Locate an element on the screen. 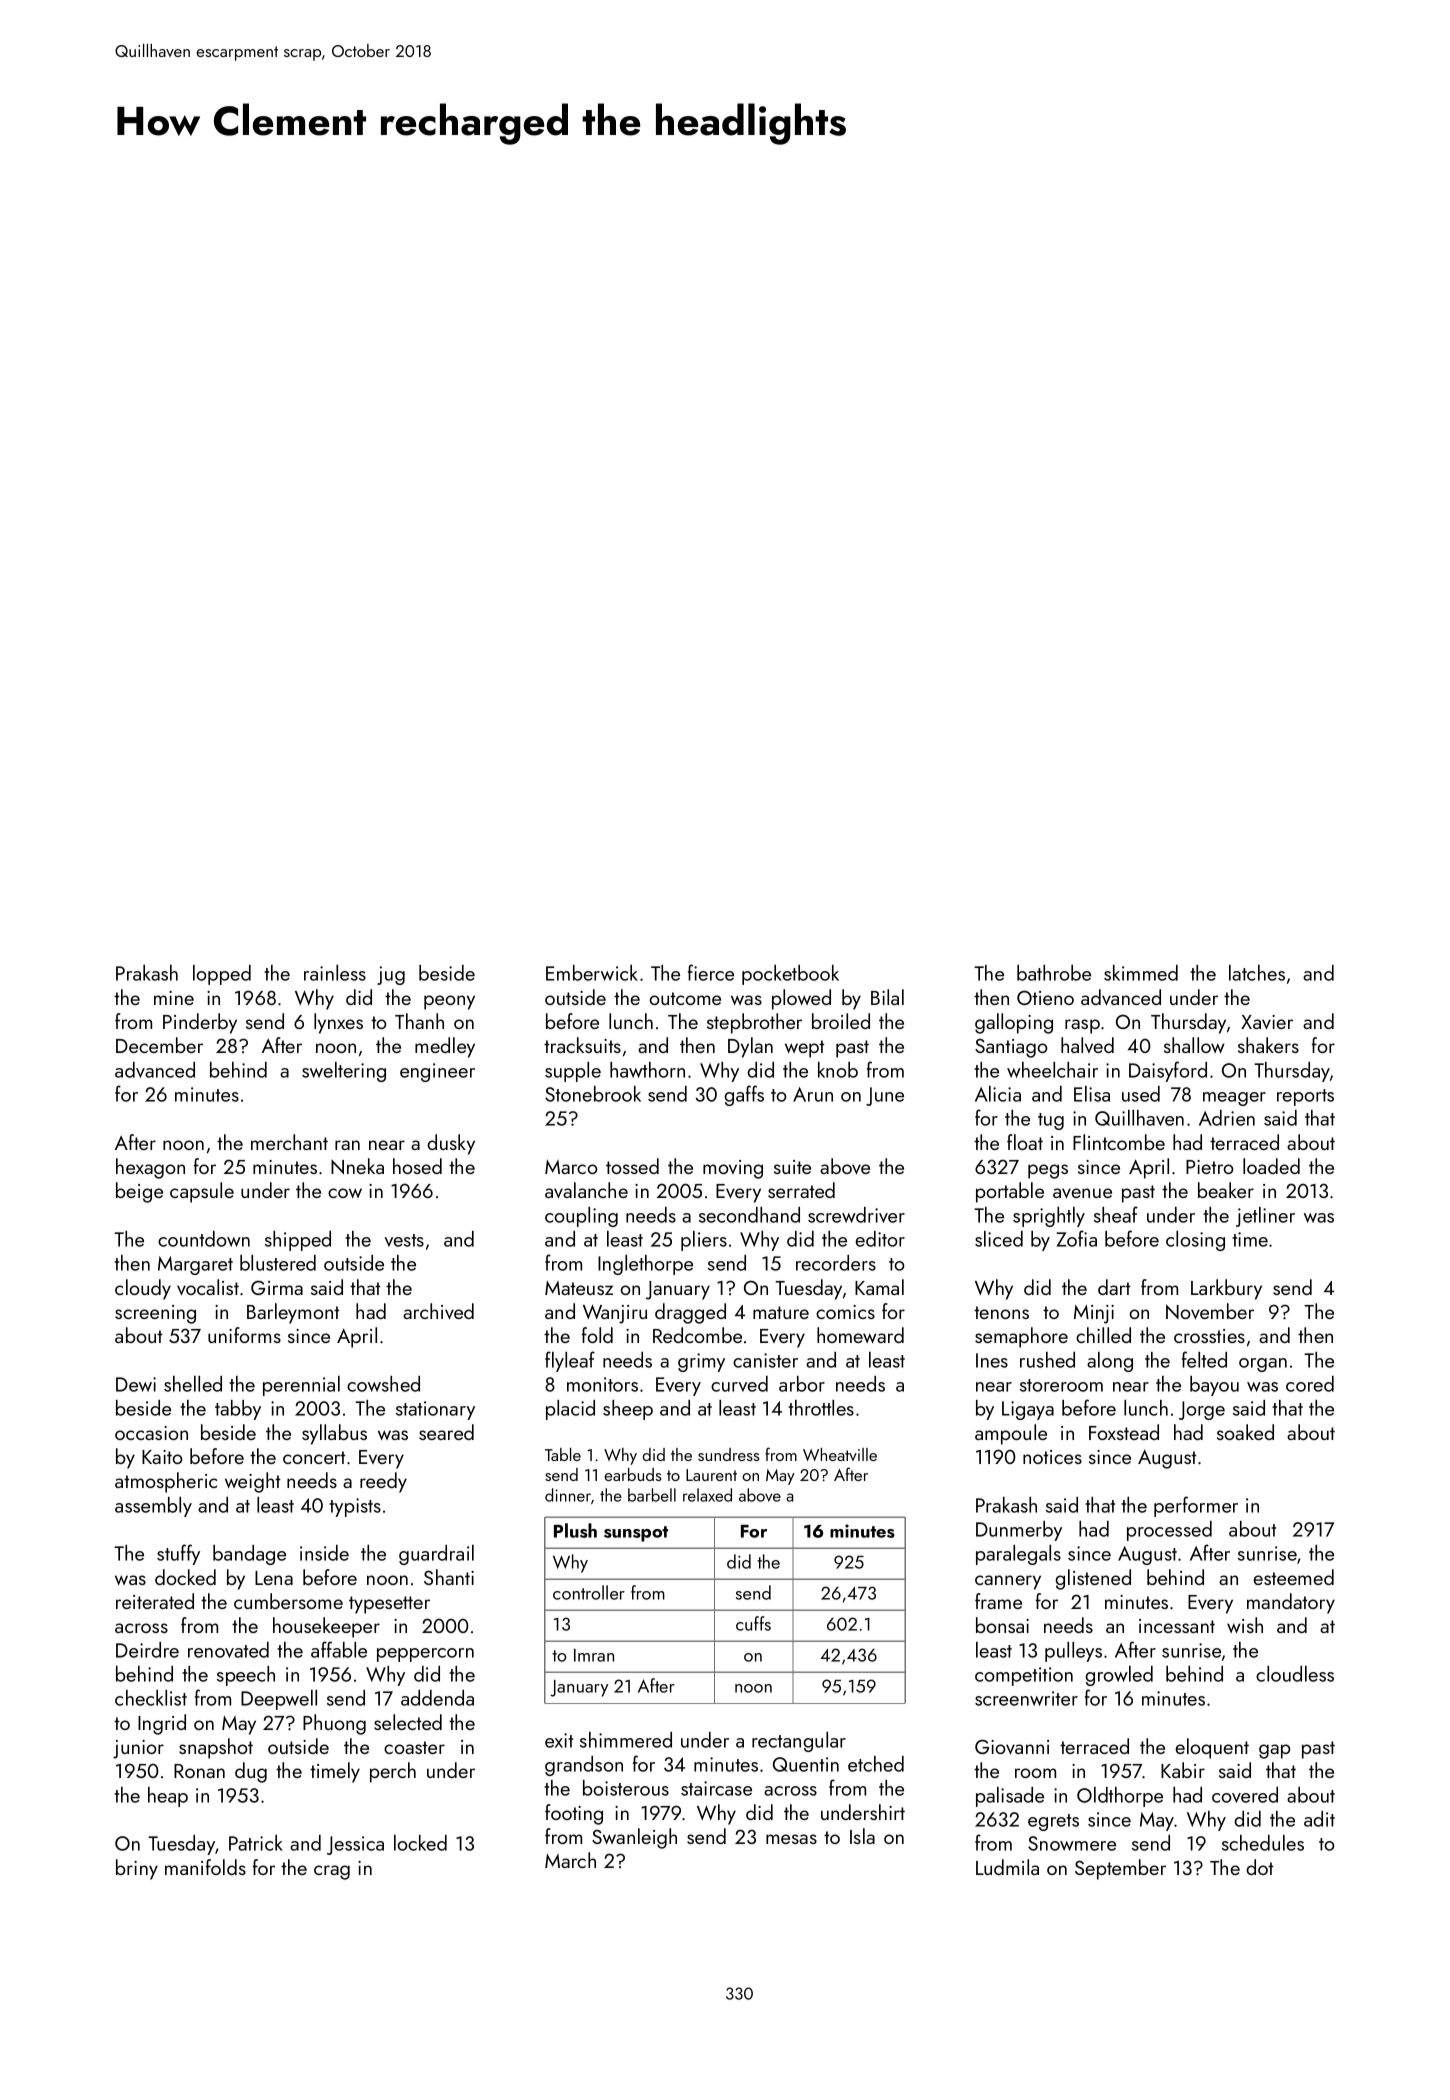 This screenshot has height=2100, width=1450. December is located at coordinates (159, 1045).
